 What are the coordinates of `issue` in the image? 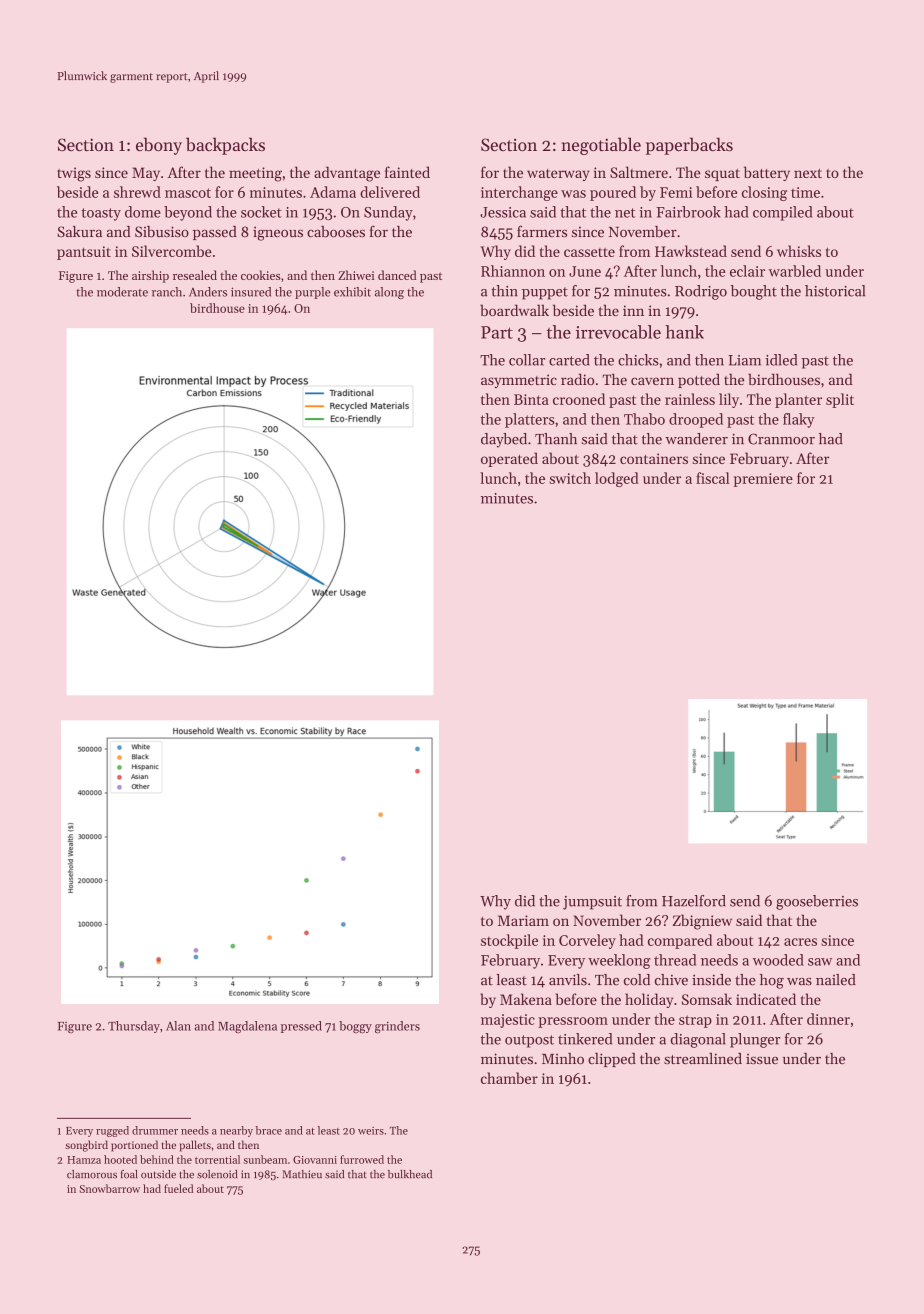 It's located at (762, 1059).
